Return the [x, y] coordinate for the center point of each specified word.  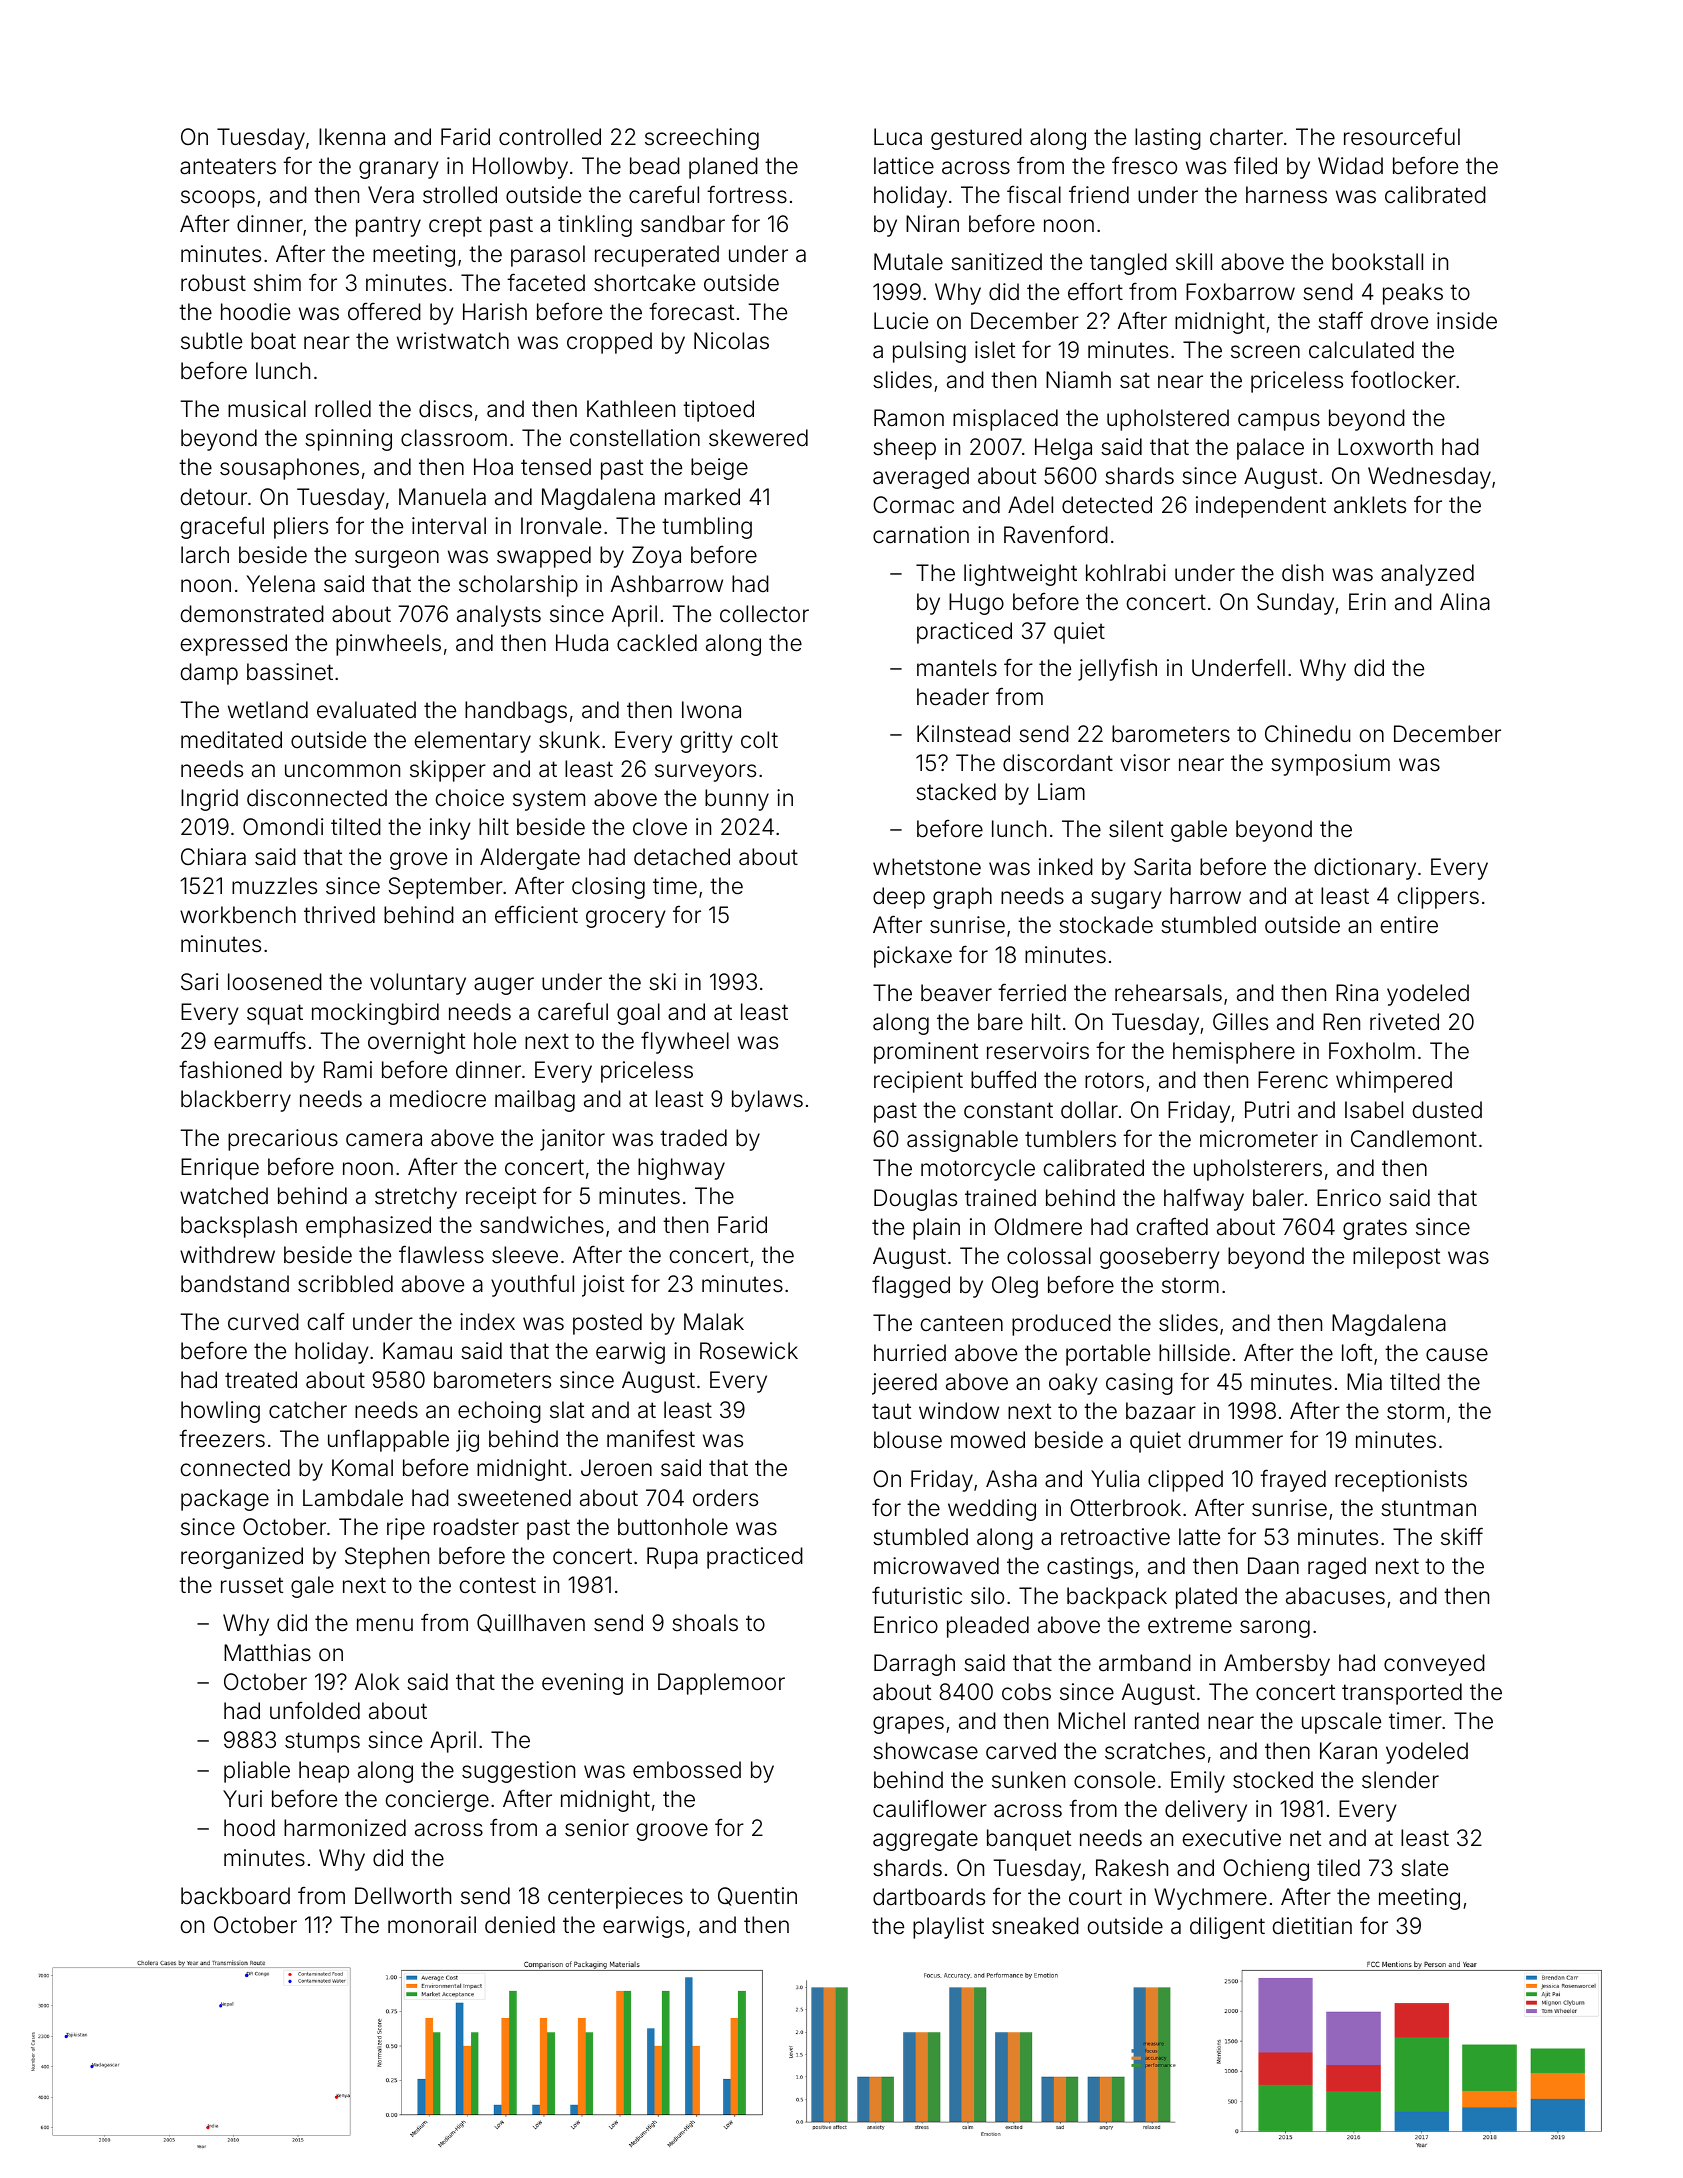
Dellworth [403, 1896]
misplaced [1005, 420]
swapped [544, 557]
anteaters [228, 166]
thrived [339, 915]
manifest [651, 1438]
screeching [702, 139]
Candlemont [1414, 1139]
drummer [1236, 1440]
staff [1340, 320]
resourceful [1402, 136]
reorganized [242, 1558]
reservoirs [1038, 1051]
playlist [948, 1928]
